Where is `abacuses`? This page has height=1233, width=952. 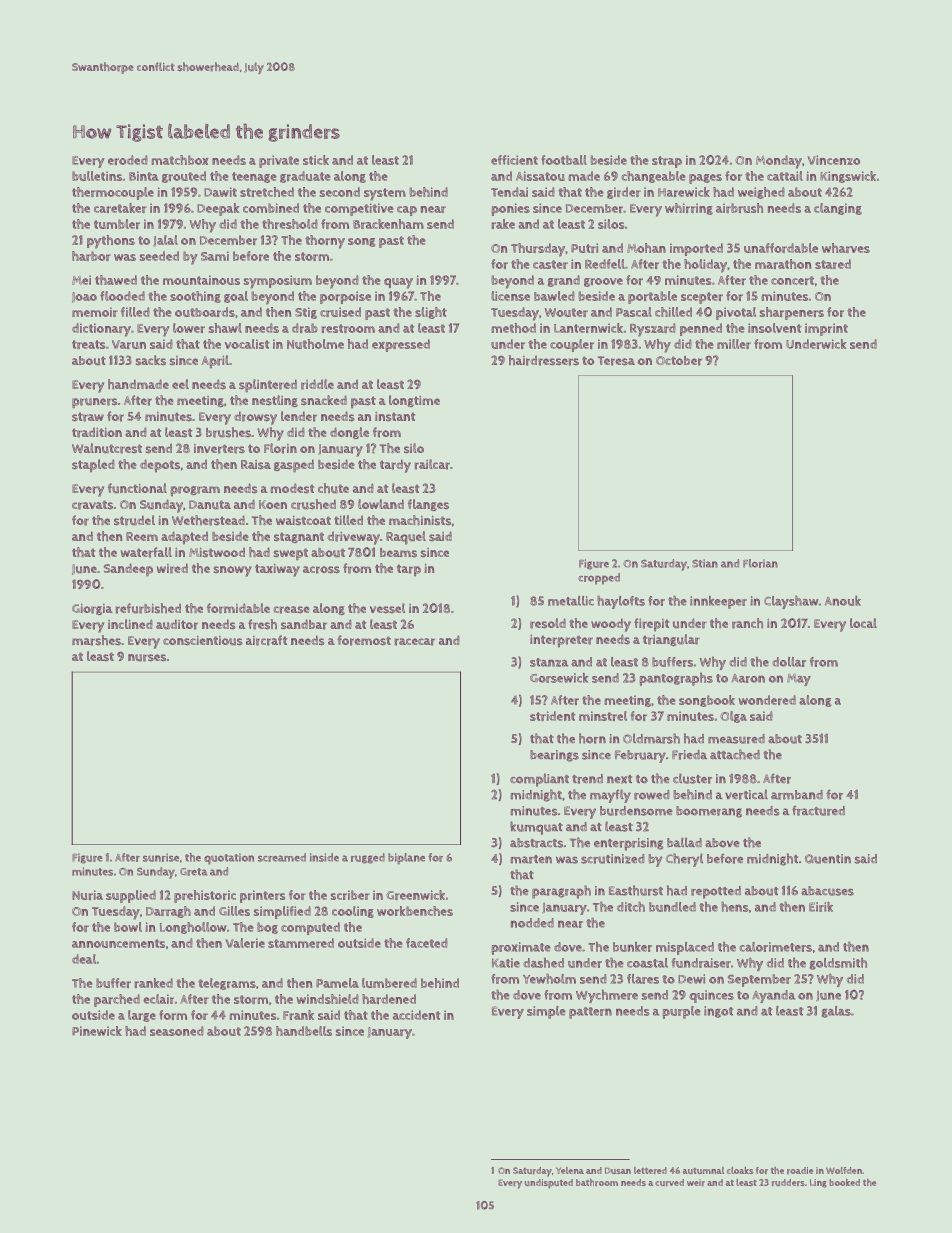
abacuses is located at coordinates (827, 891).
